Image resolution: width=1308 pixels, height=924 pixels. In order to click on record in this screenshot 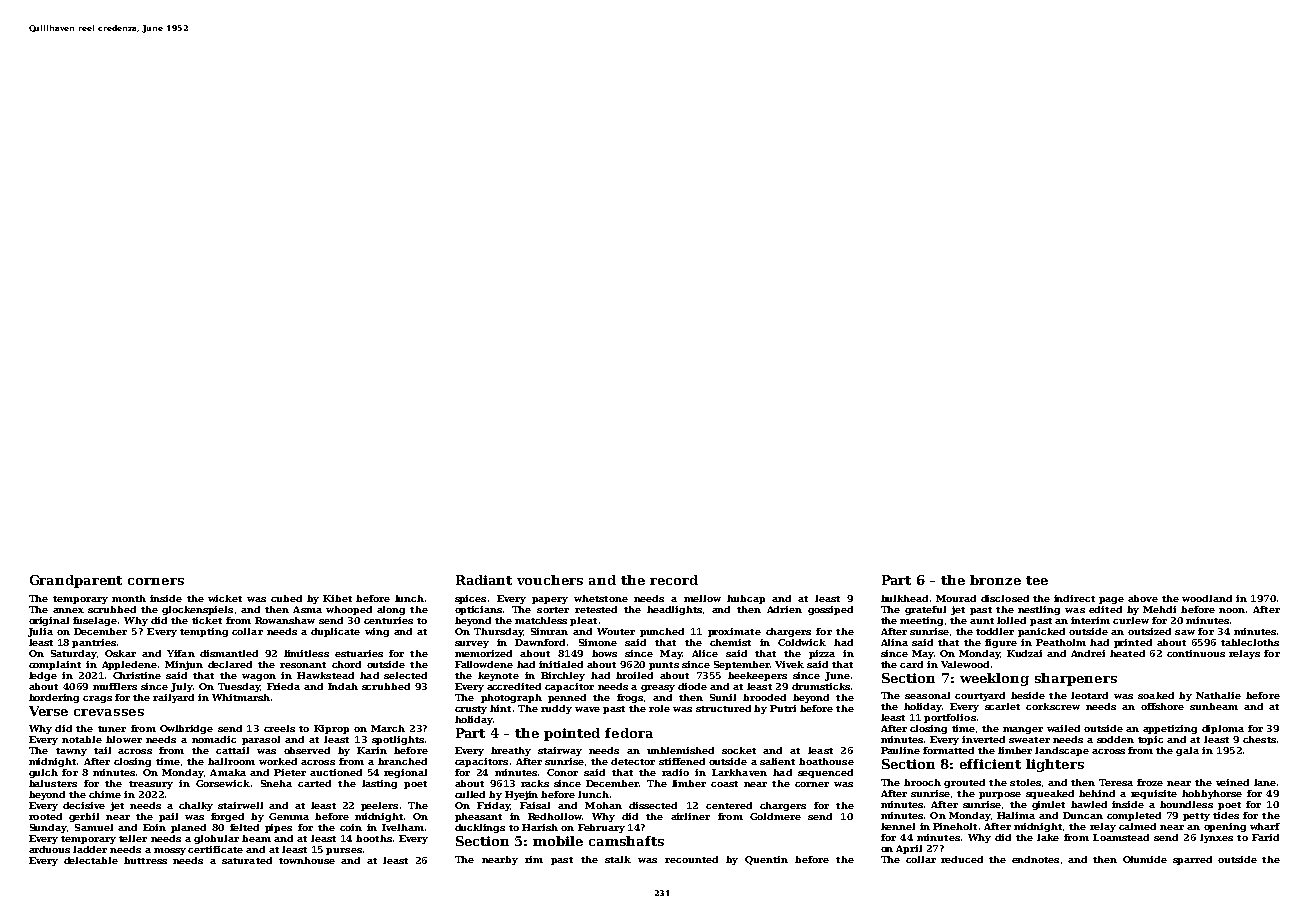, I will do `click(674, 580)`.
